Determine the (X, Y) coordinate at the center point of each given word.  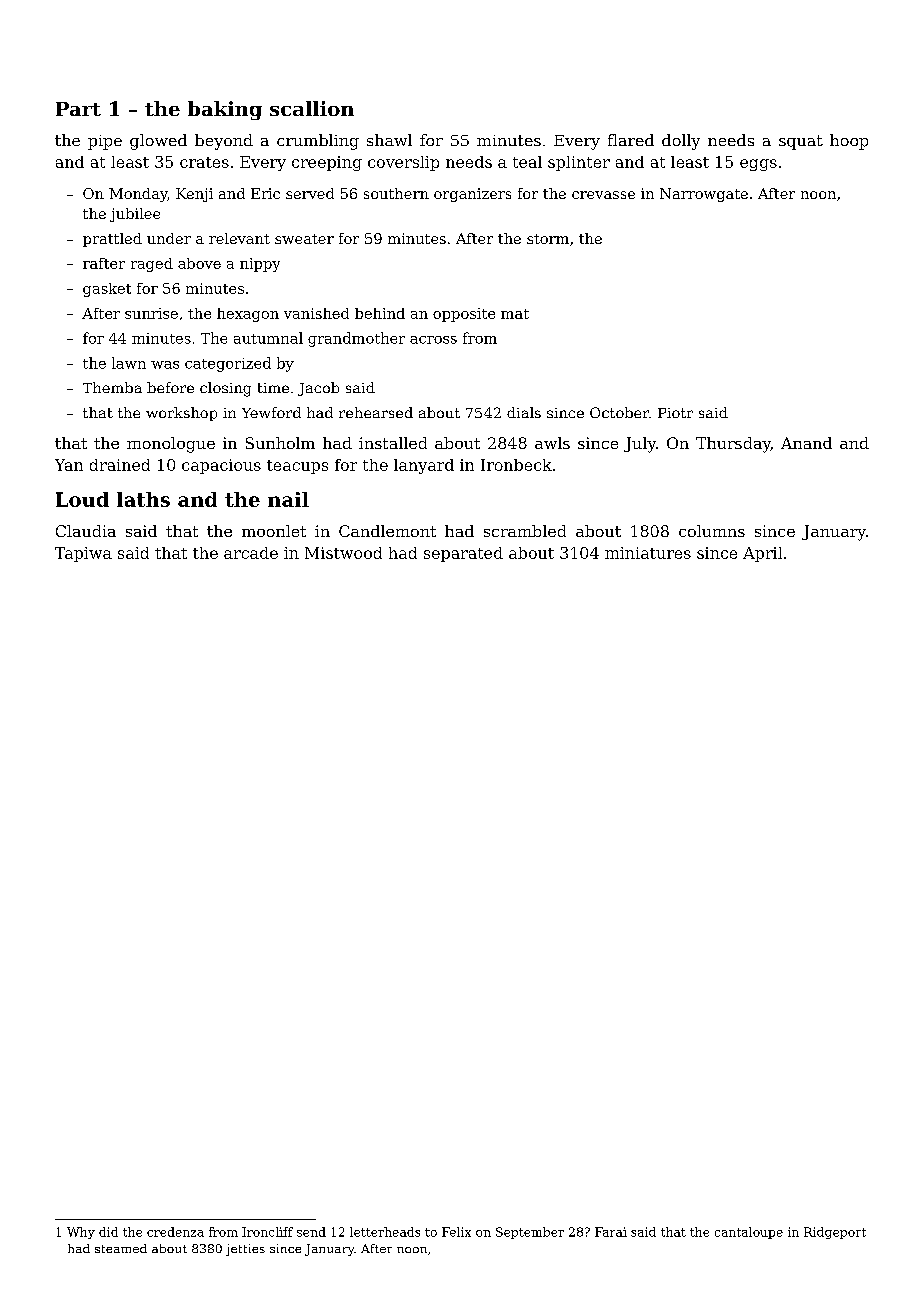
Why (81, 1233)
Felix (456, 1232)
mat (515, 314)
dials (524, 412)
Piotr (675, 413)
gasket (107, 290)
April (762, 554)
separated (463, 554)
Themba (112, 387)
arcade (251, 553)
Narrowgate (704, 195)
